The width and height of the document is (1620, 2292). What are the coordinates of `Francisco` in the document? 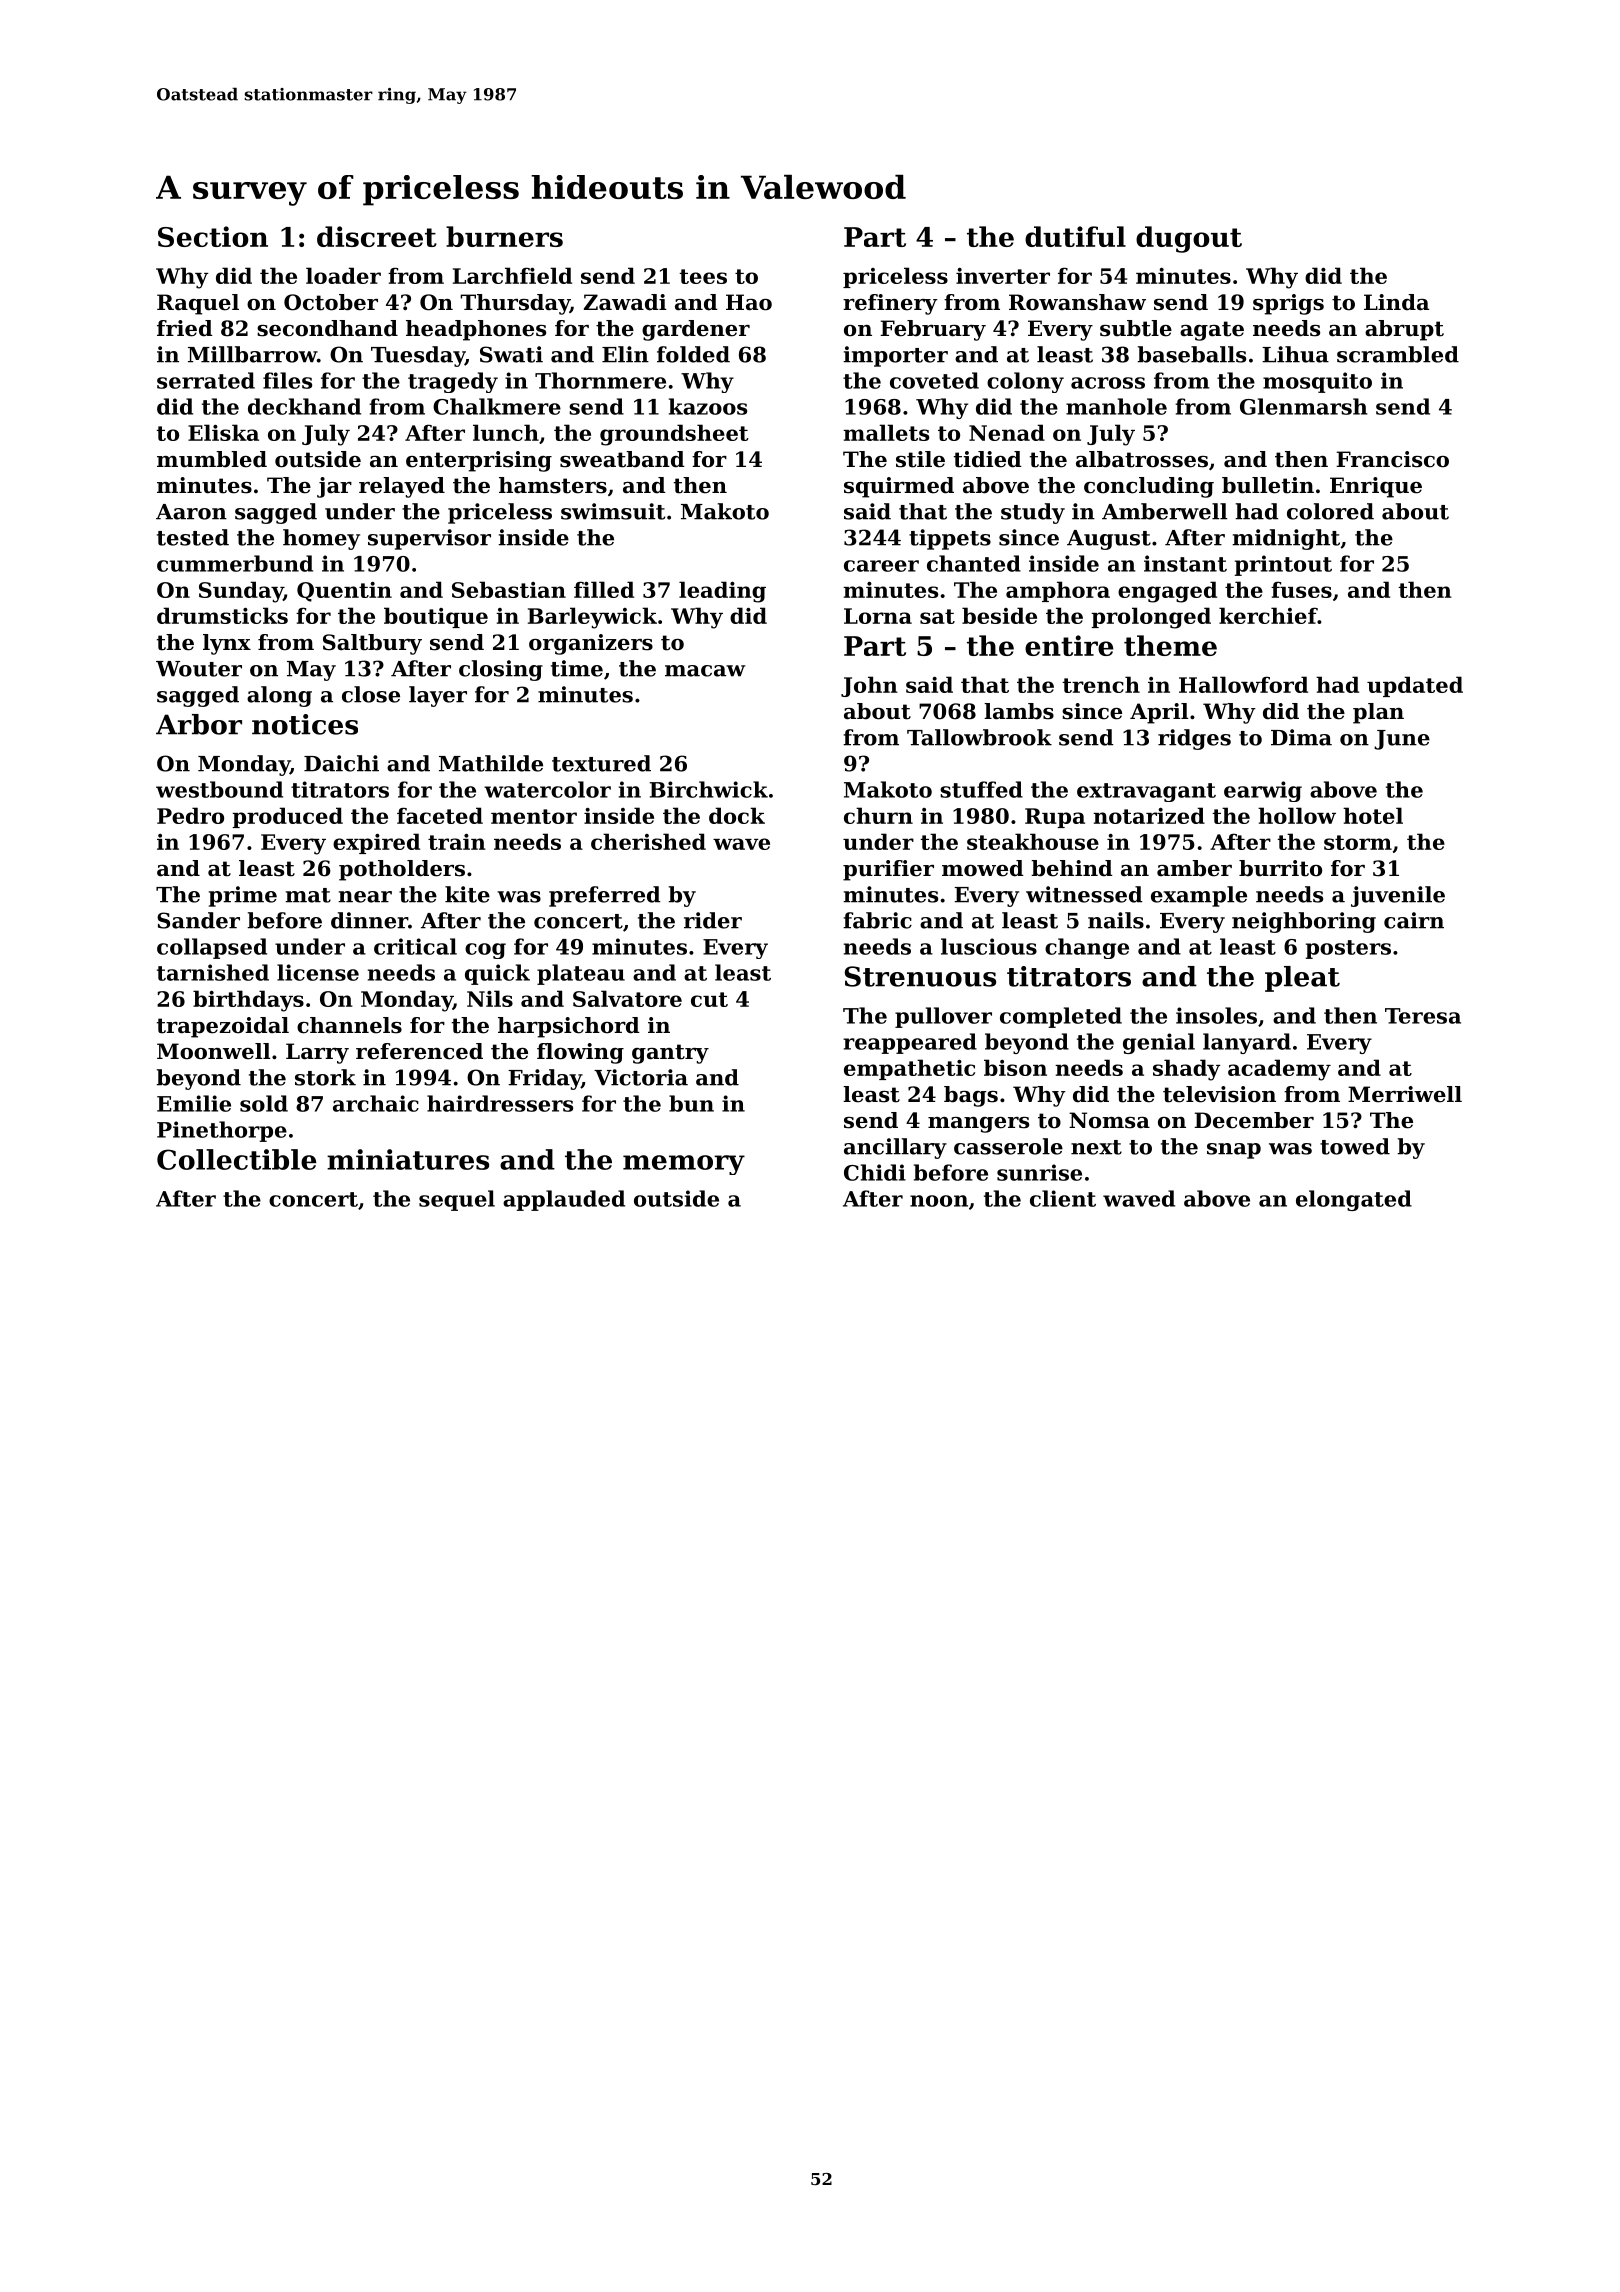 It's located at (1392, 459).
